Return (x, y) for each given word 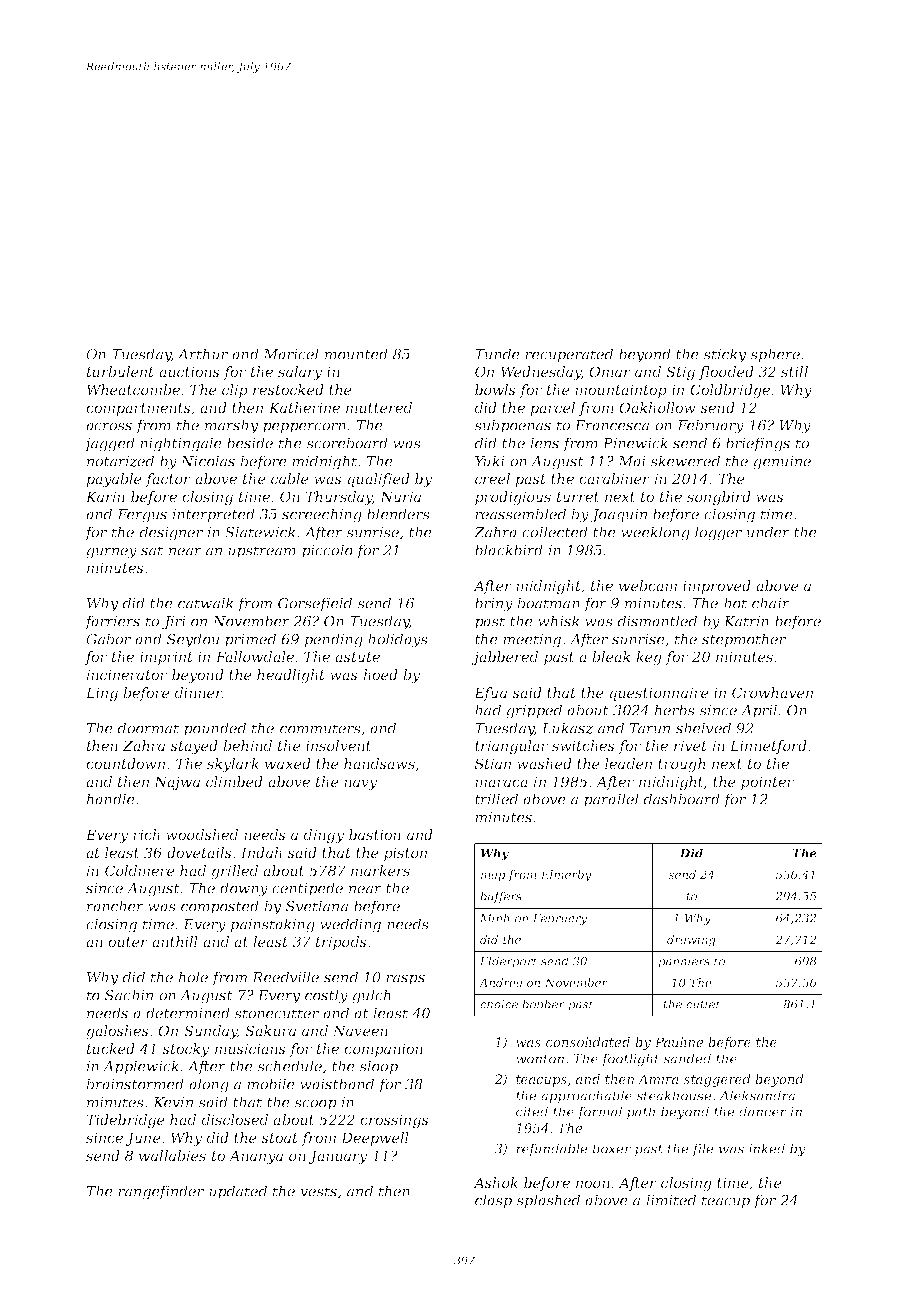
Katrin (746, 621)
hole (193, 977)
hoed (380, 674)
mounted (356, 354)
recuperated (569, 355)
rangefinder (161, 1192)
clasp (493, 1201)
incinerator (127, 674)
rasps (405, 980)
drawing (691, 941)
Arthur (202, 354)
